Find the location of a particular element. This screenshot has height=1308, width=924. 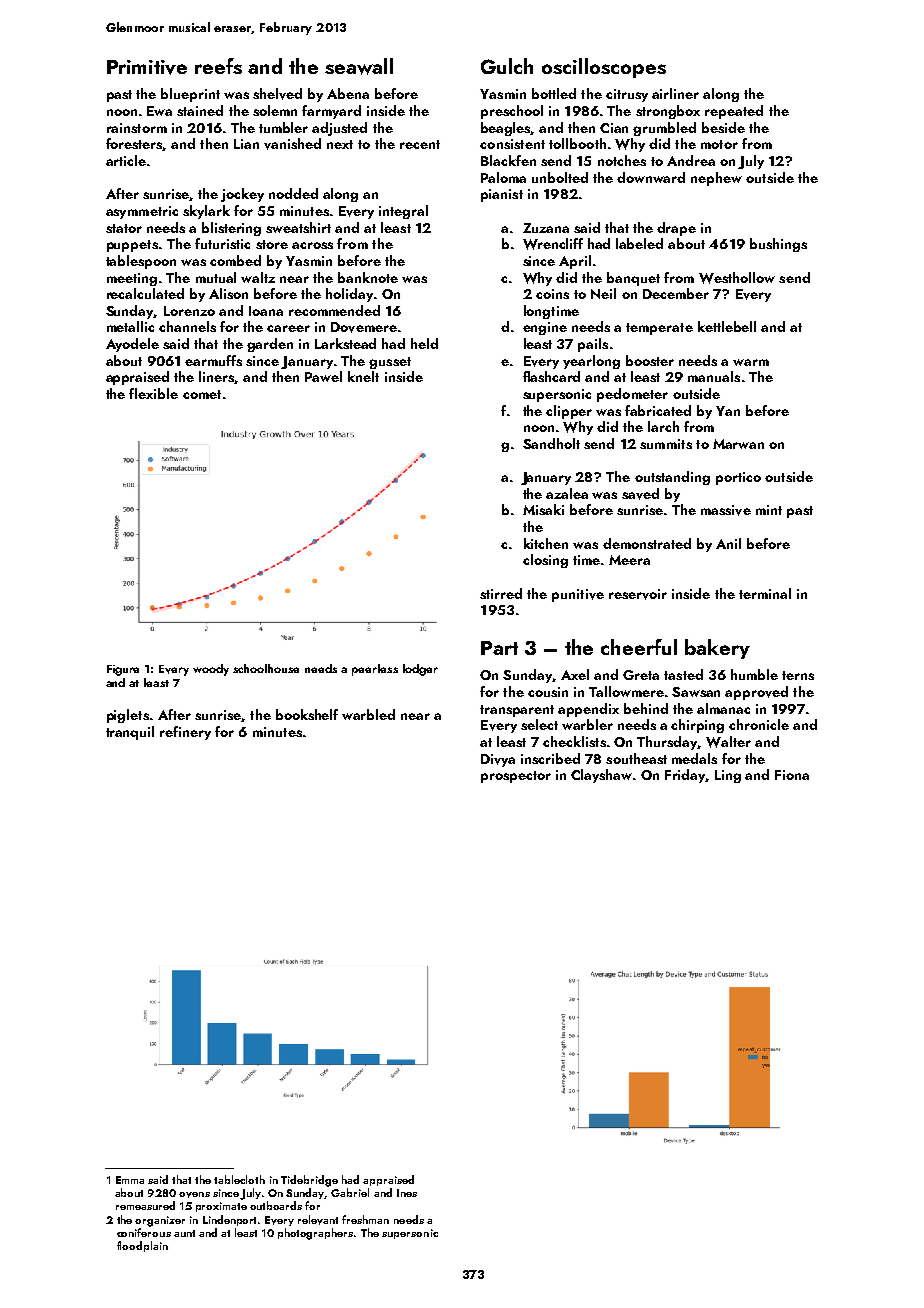

coniferous is located at coordinates (144, 1232).
